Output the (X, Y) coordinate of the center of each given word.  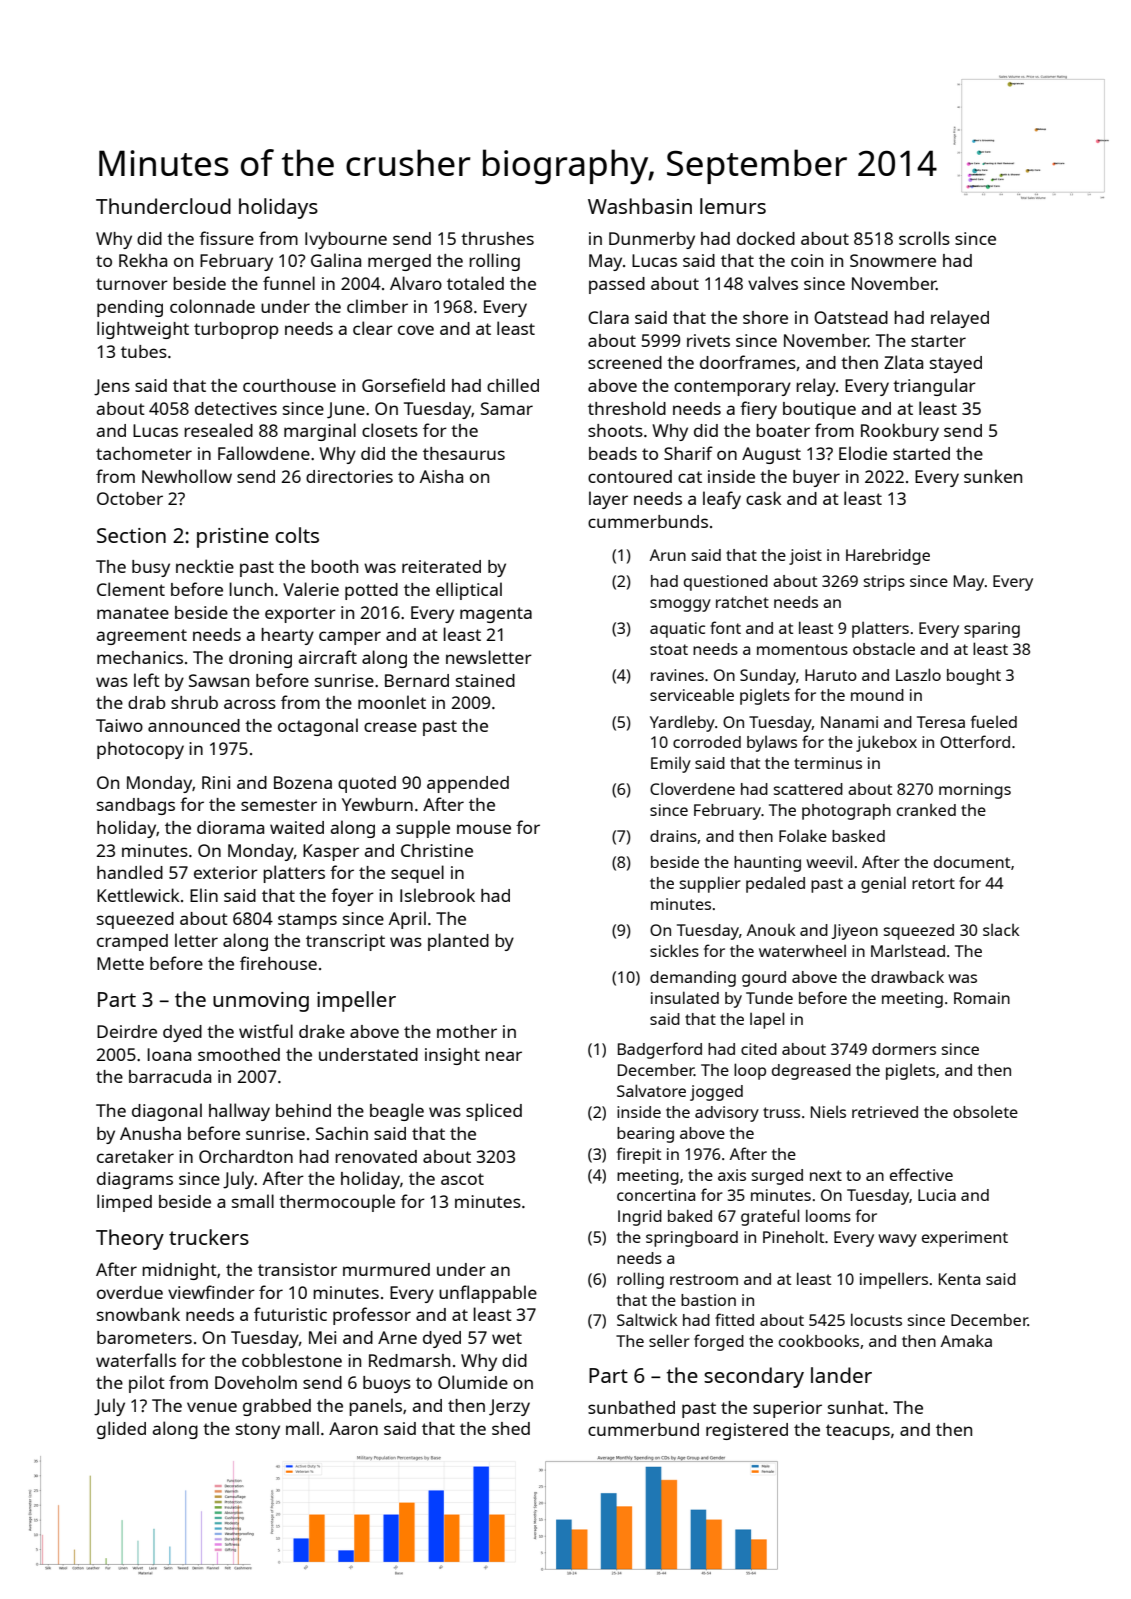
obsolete (985, 1112)
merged (399, 262)
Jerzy (509, 1407)
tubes (144, 351)
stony (258, 1431)
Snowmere (893, 260)
